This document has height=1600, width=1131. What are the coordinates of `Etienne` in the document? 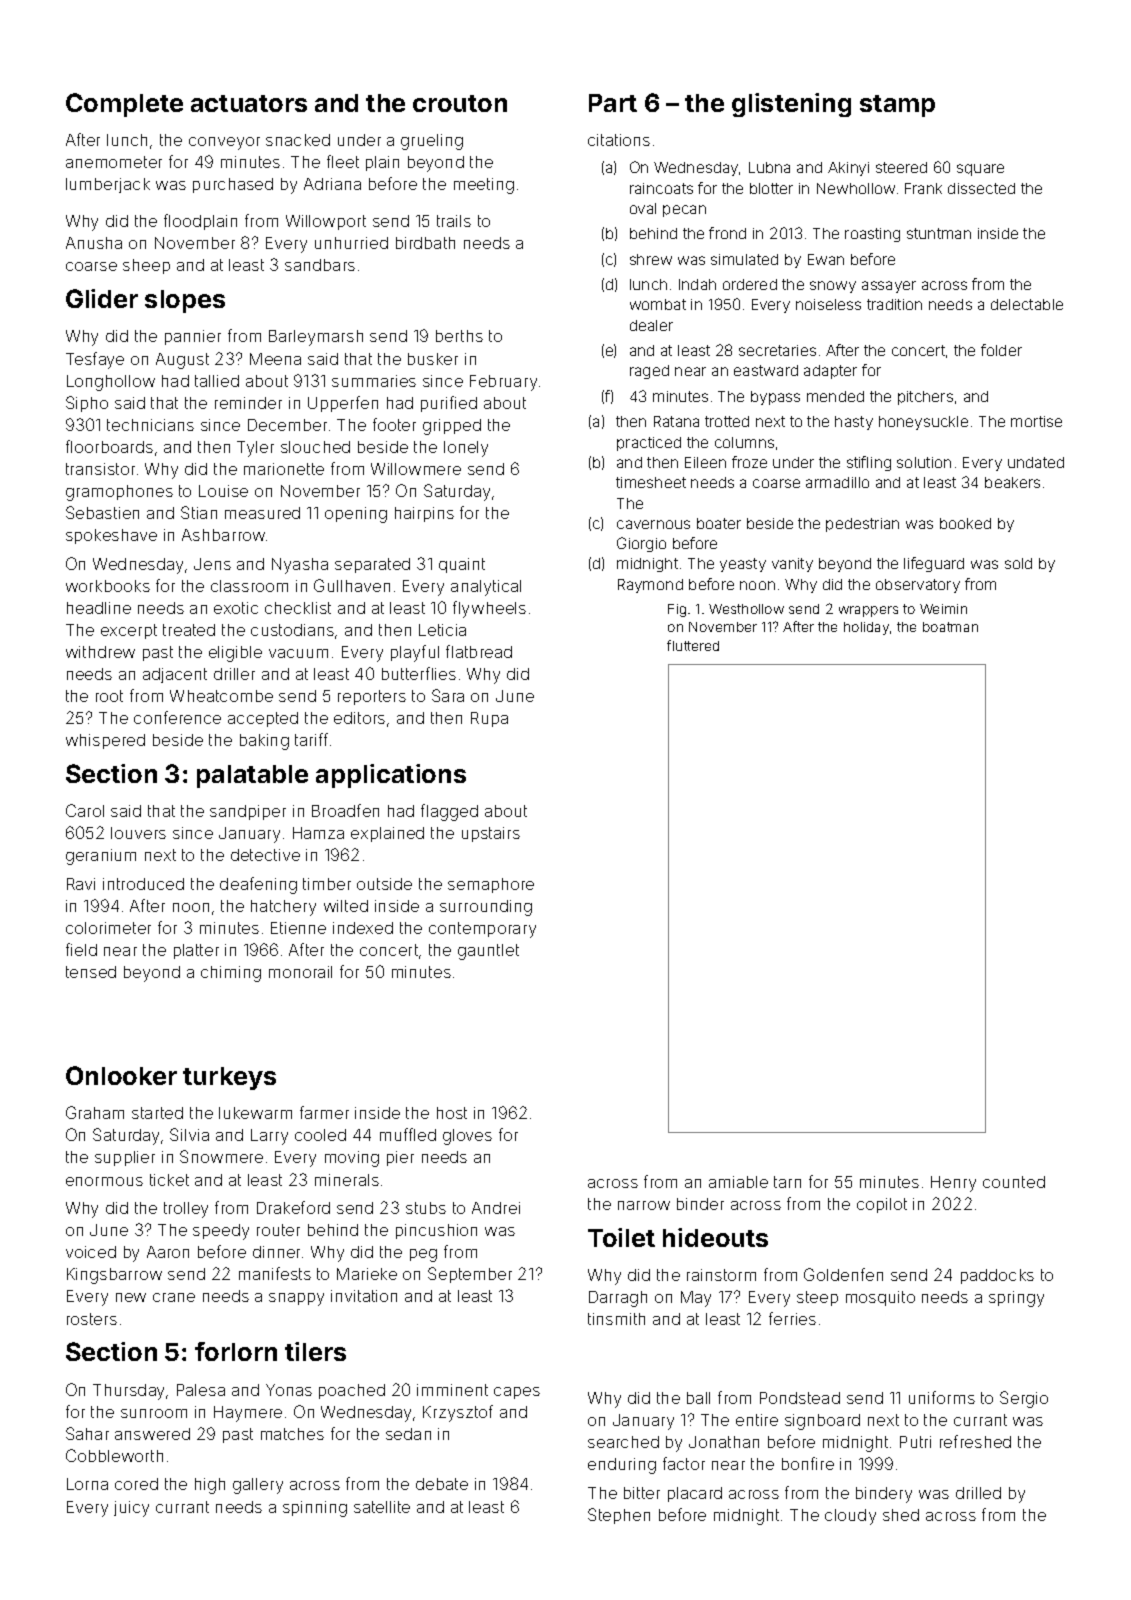 It's located at (298, 928).
